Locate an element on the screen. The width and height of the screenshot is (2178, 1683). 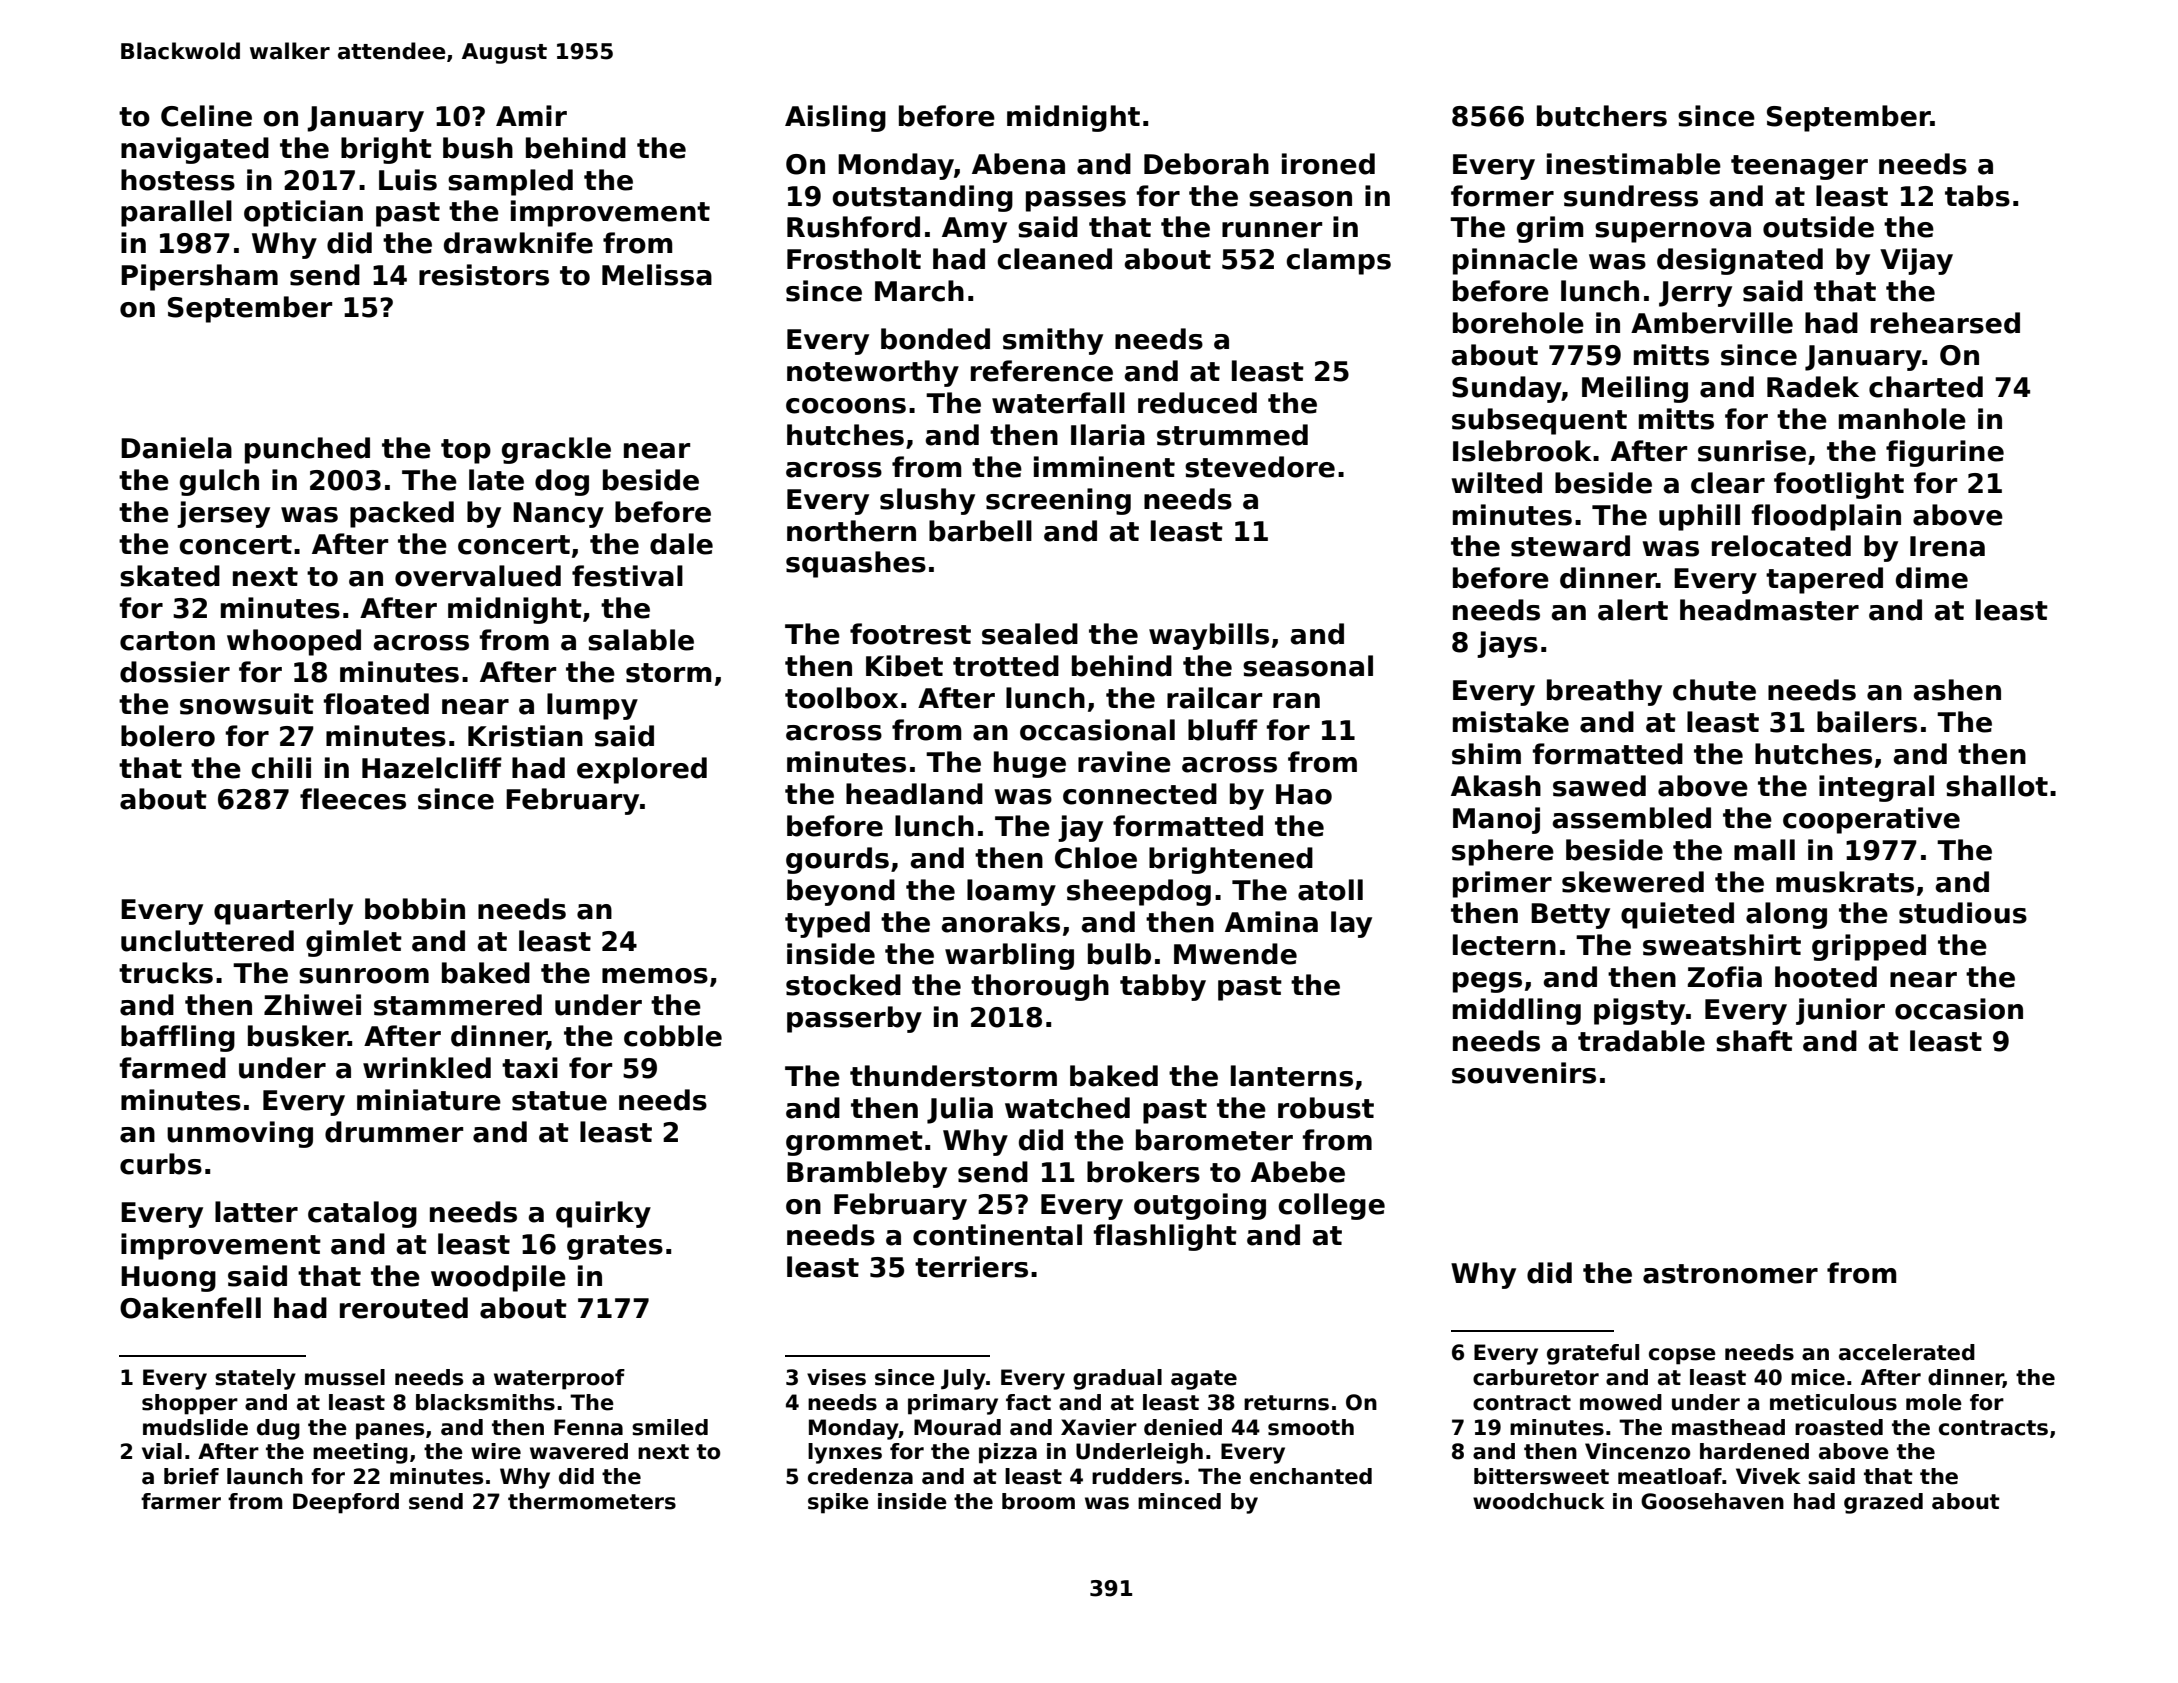
footrest is located at coordinates (910, 634).
